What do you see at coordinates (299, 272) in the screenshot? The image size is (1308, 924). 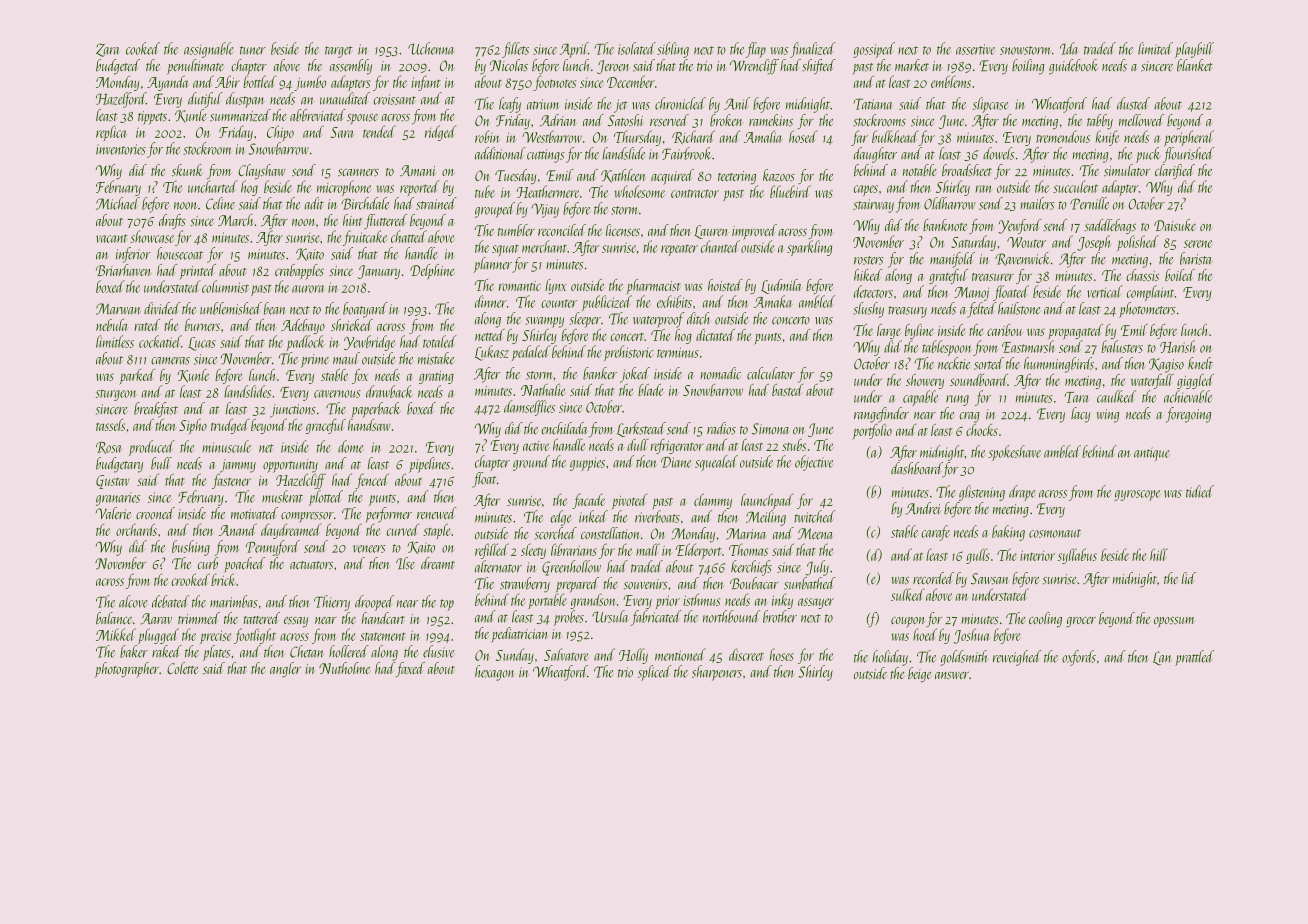 I see `crabapples` at bounding box center [299, 272].
